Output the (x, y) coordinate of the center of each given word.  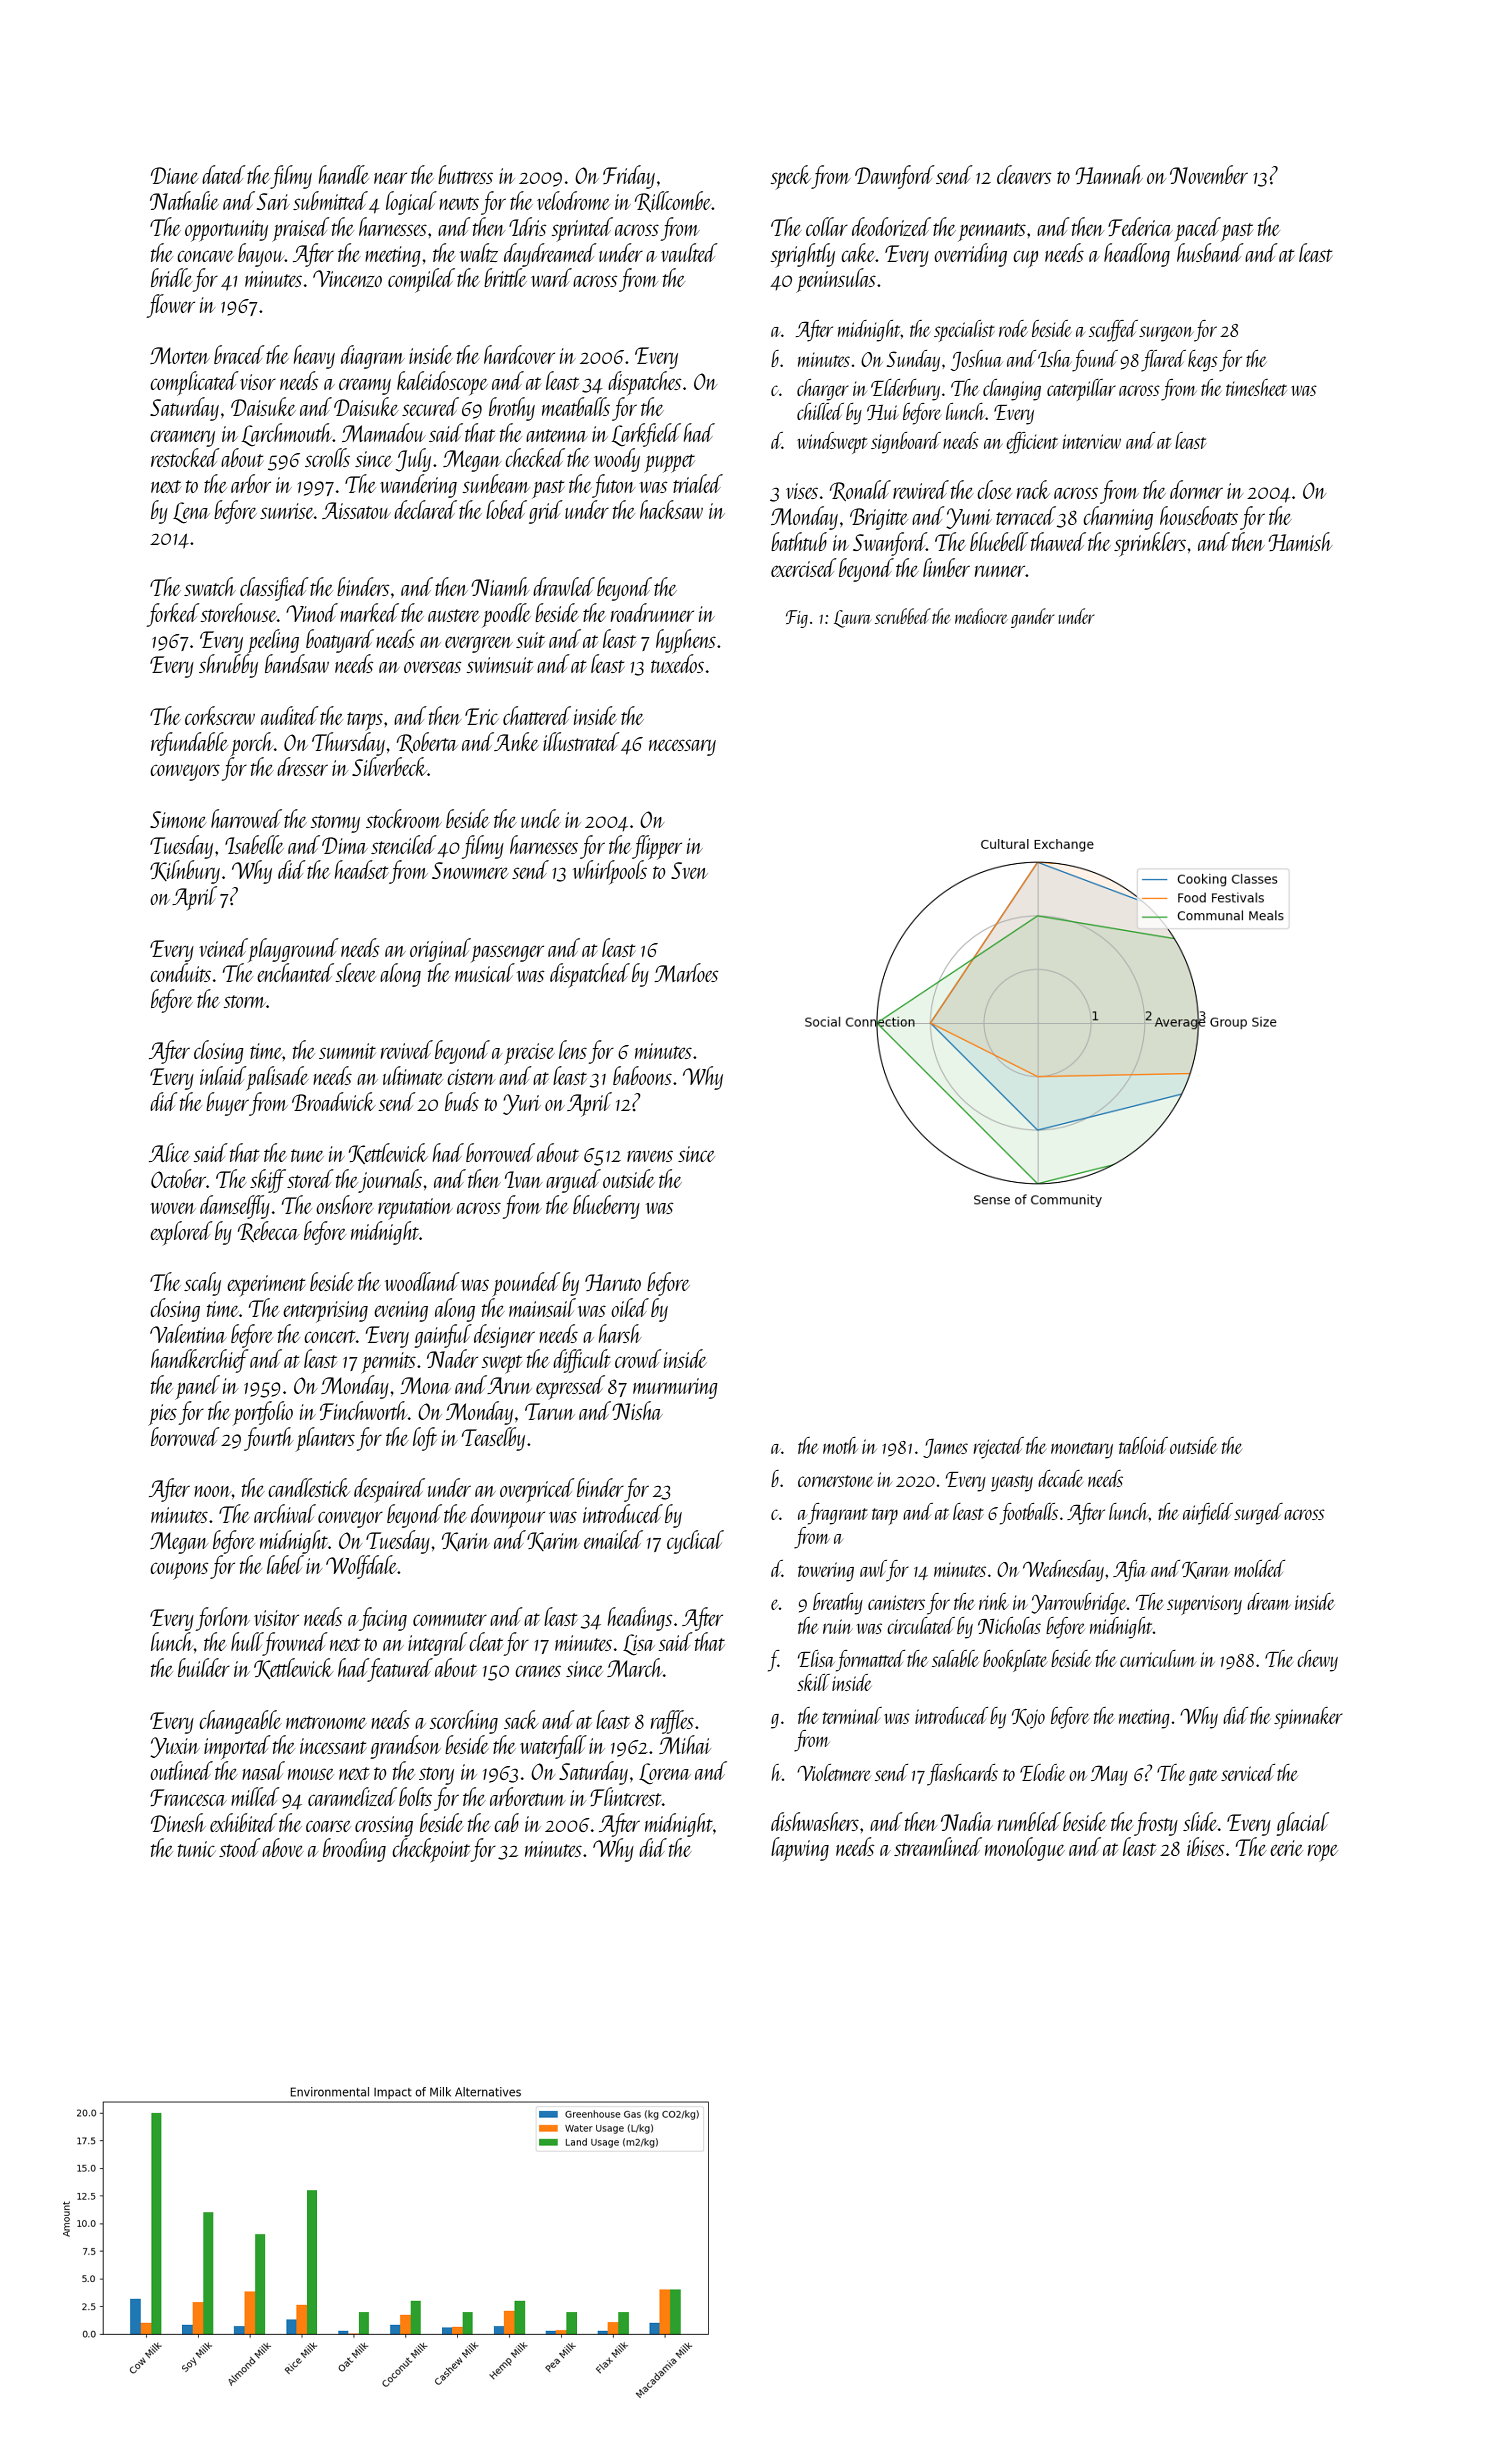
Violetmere (834, 1772)
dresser (302, 766)
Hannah (1109, 174)
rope (1323, 1852)
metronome (326, 1722)
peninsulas (836, 280)
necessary (682, 747)
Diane (175, 175)
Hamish (1300, 541)
